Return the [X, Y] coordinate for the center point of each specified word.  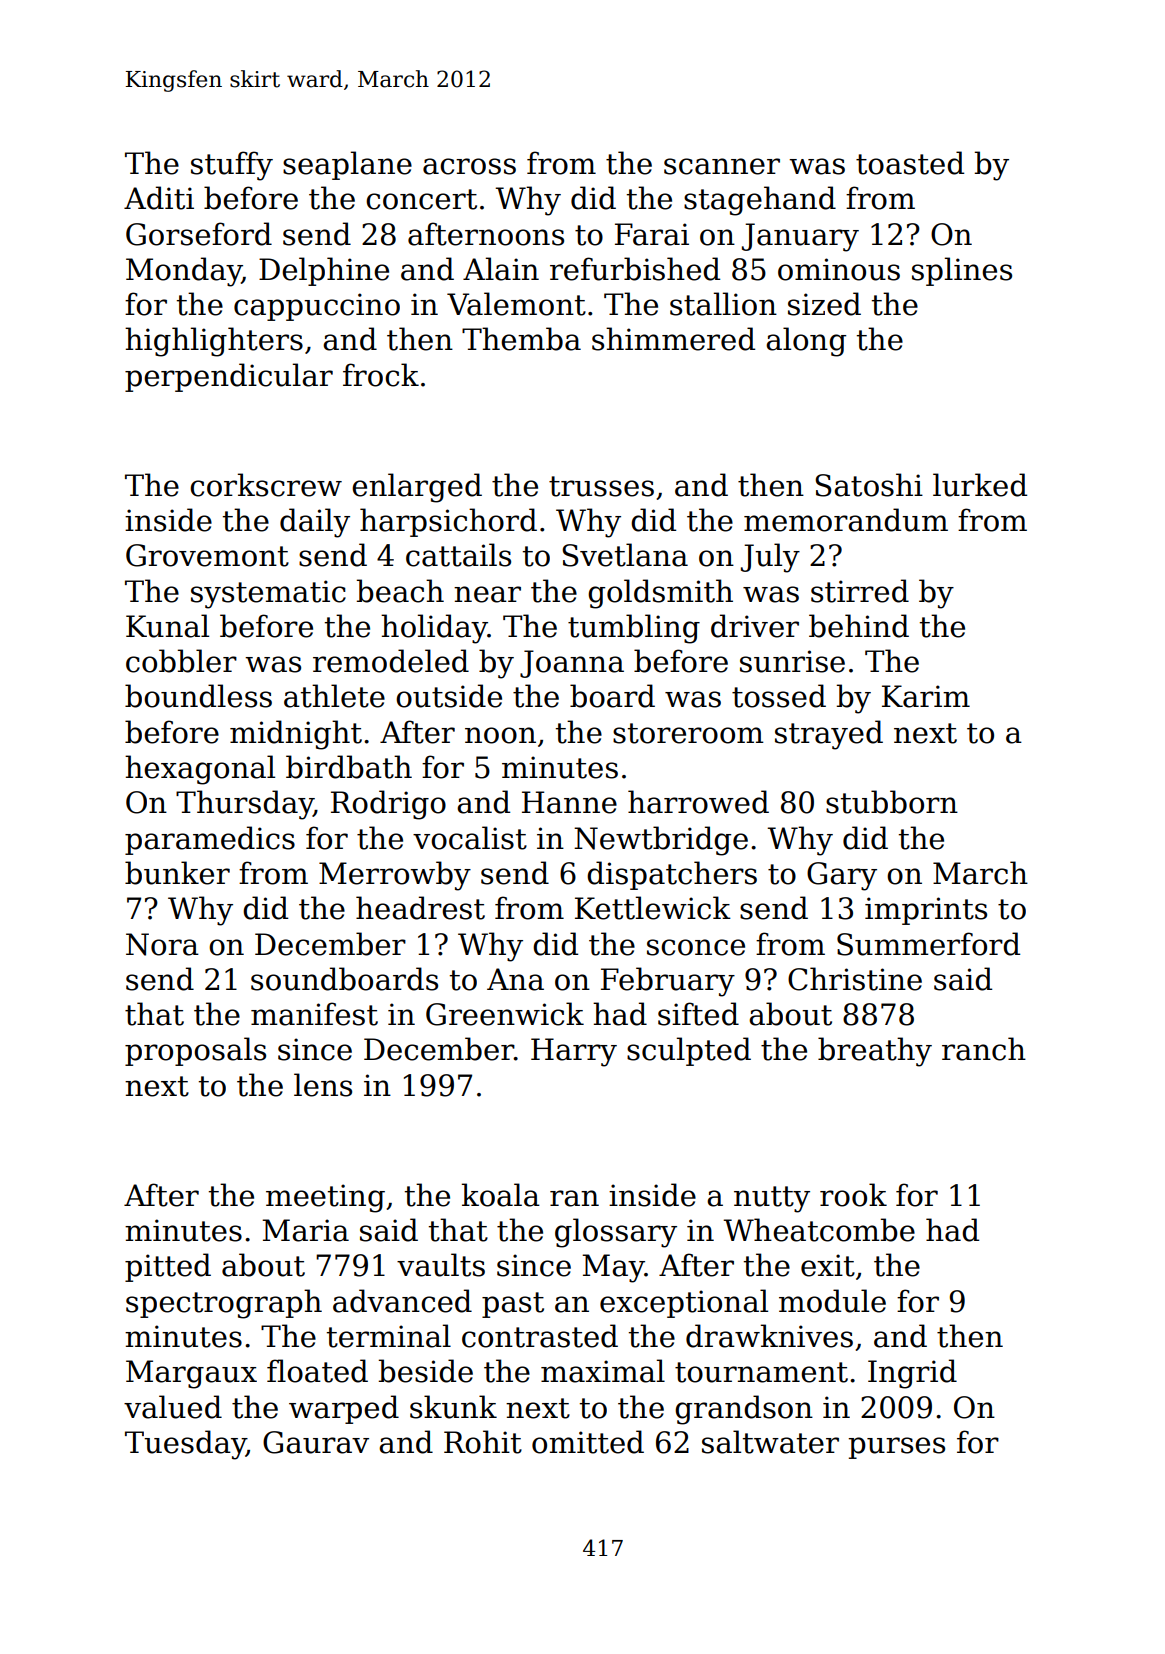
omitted [588, 1442]
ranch [984, 1049]
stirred [860, 591]
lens [323, 1085]
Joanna [572, 664]
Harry [574, 1052]
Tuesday [185, 1445]
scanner [722, 166]
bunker [177, 873]
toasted [910, 163]
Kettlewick [653, 908]
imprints [926, 911]
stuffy [232, 166]
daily [315, 523]
